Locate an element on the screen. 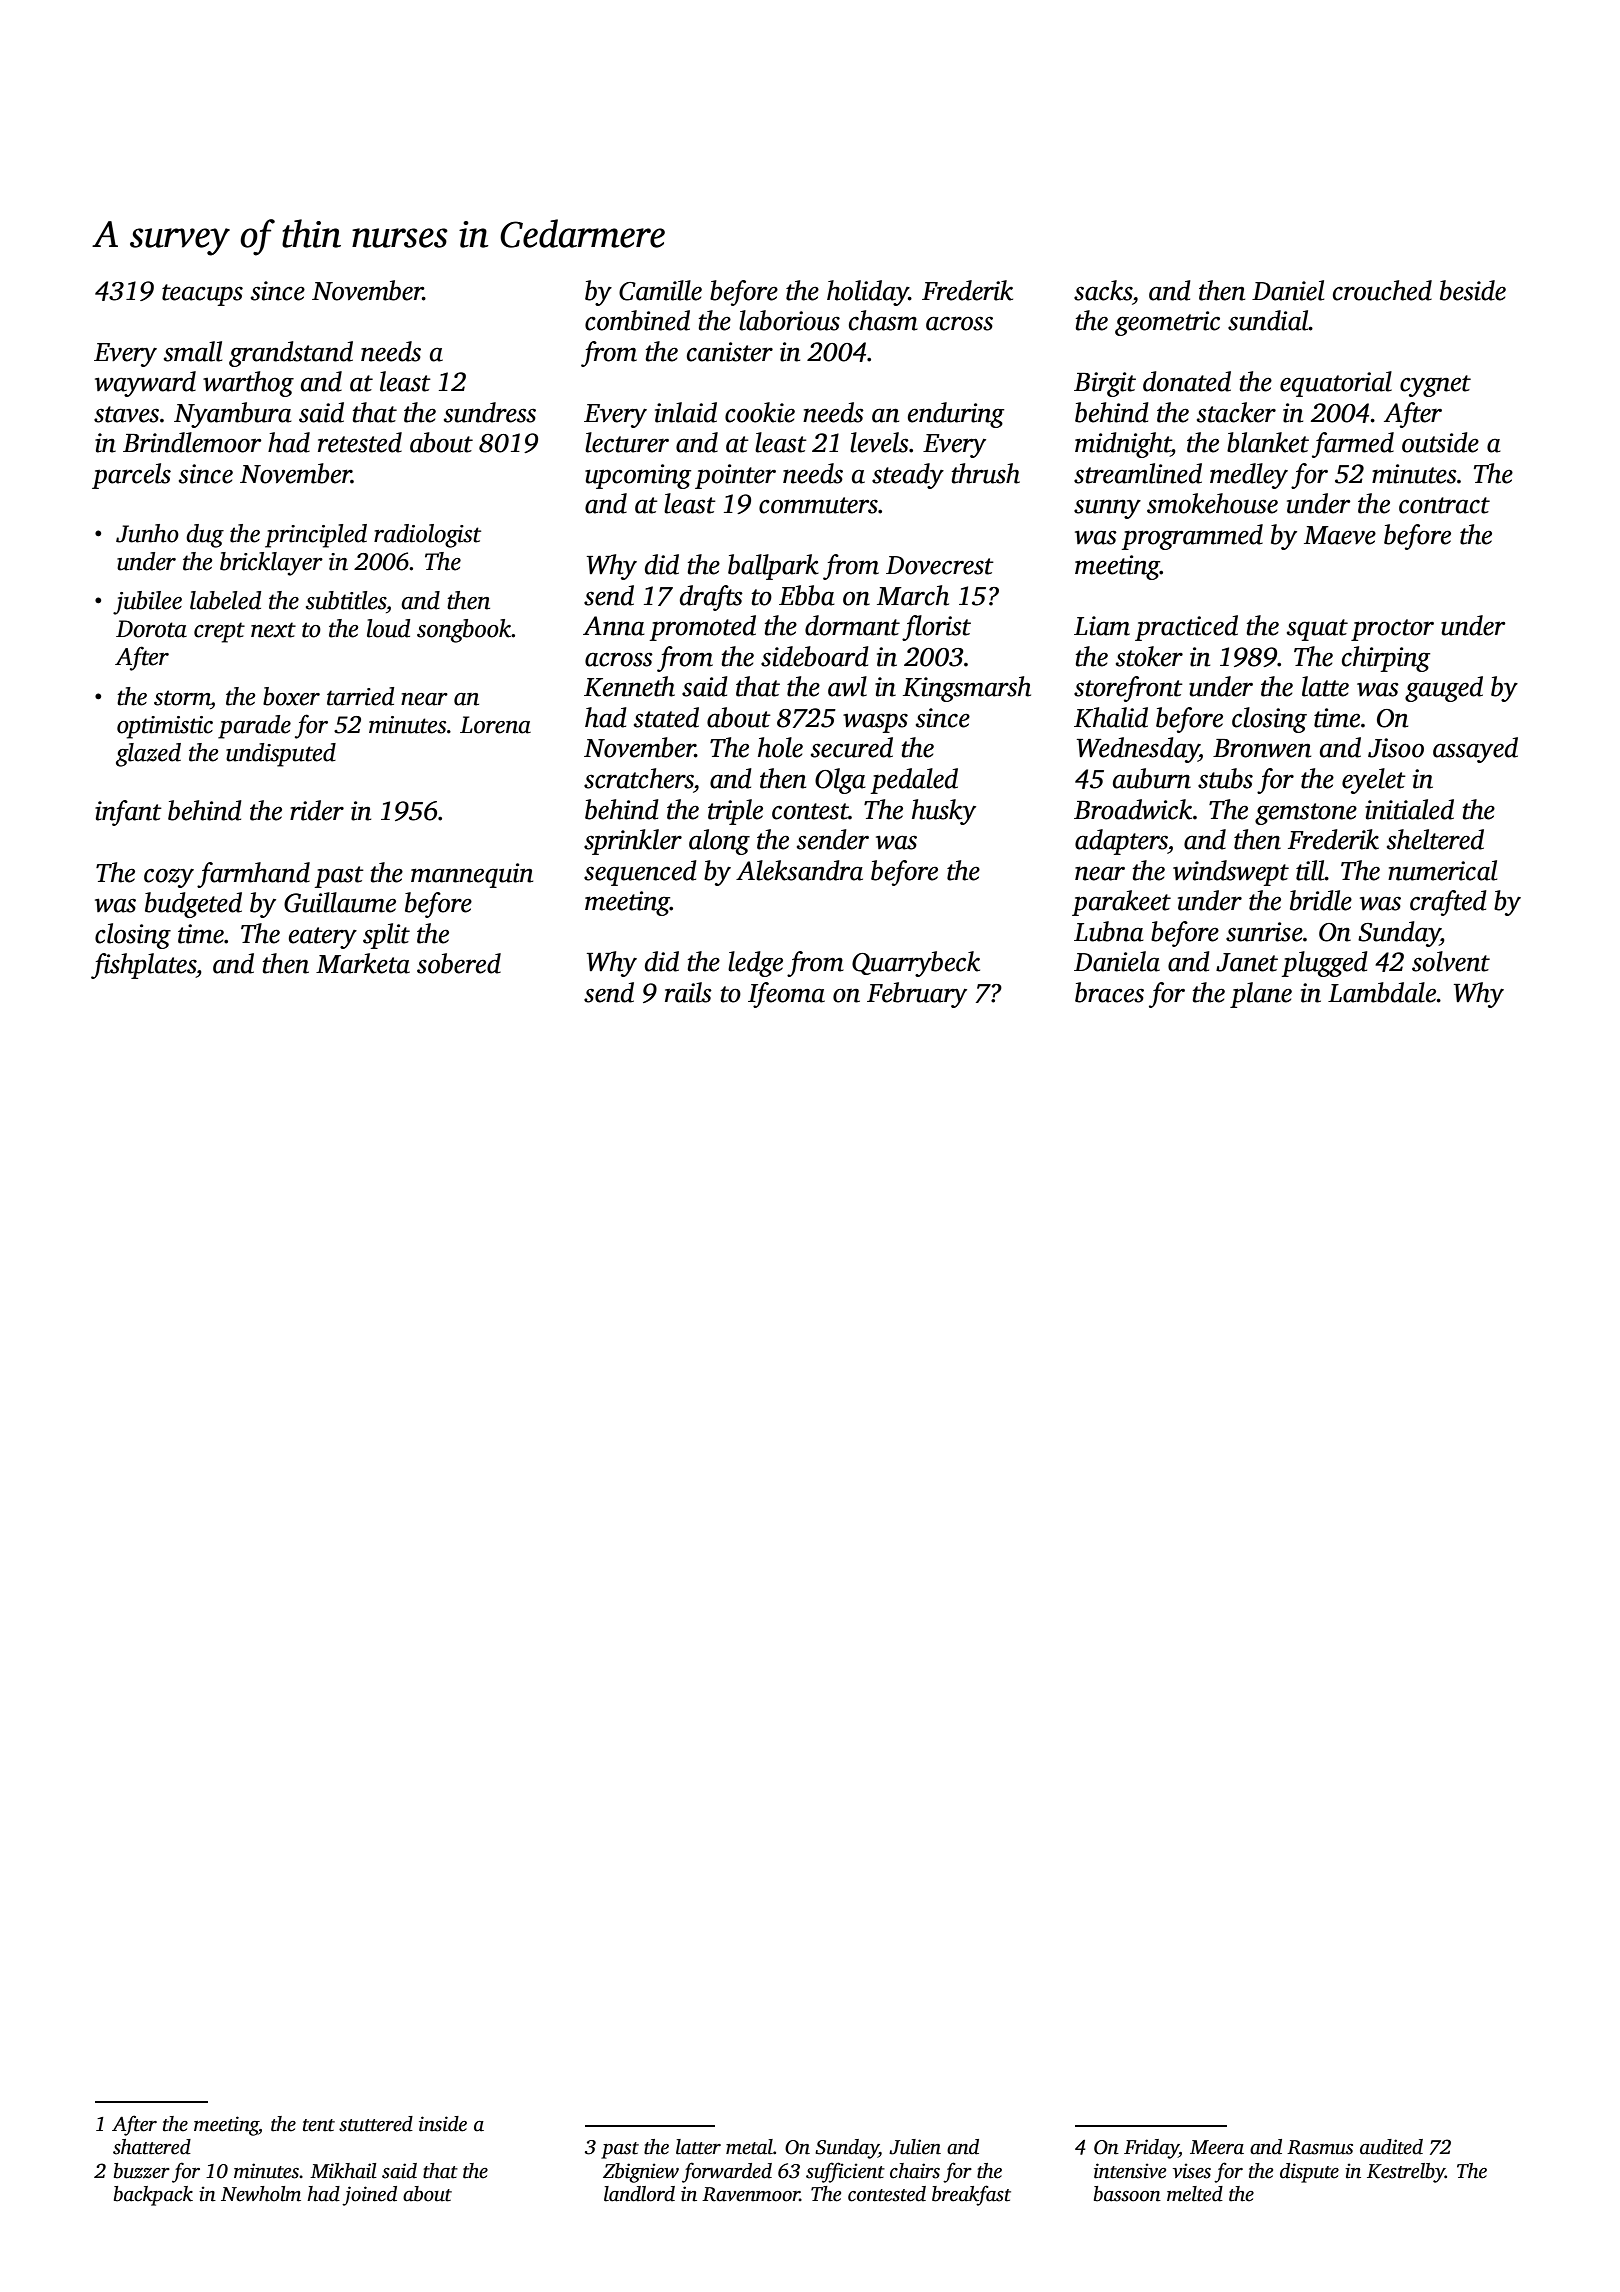  inside is located at coordinates (443, 2124).
